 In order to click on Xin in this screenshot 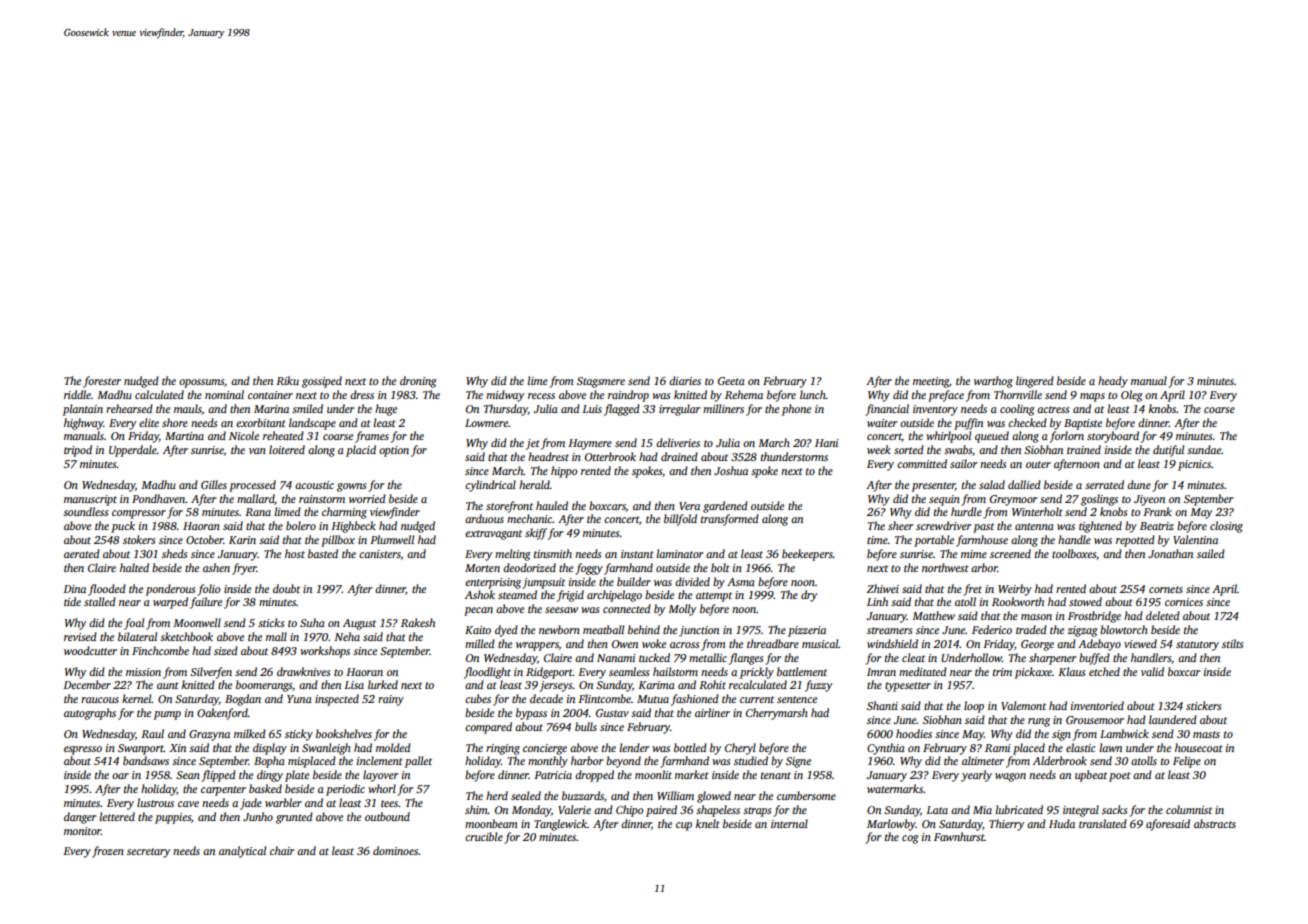, I will do `click(177, 748)`.
